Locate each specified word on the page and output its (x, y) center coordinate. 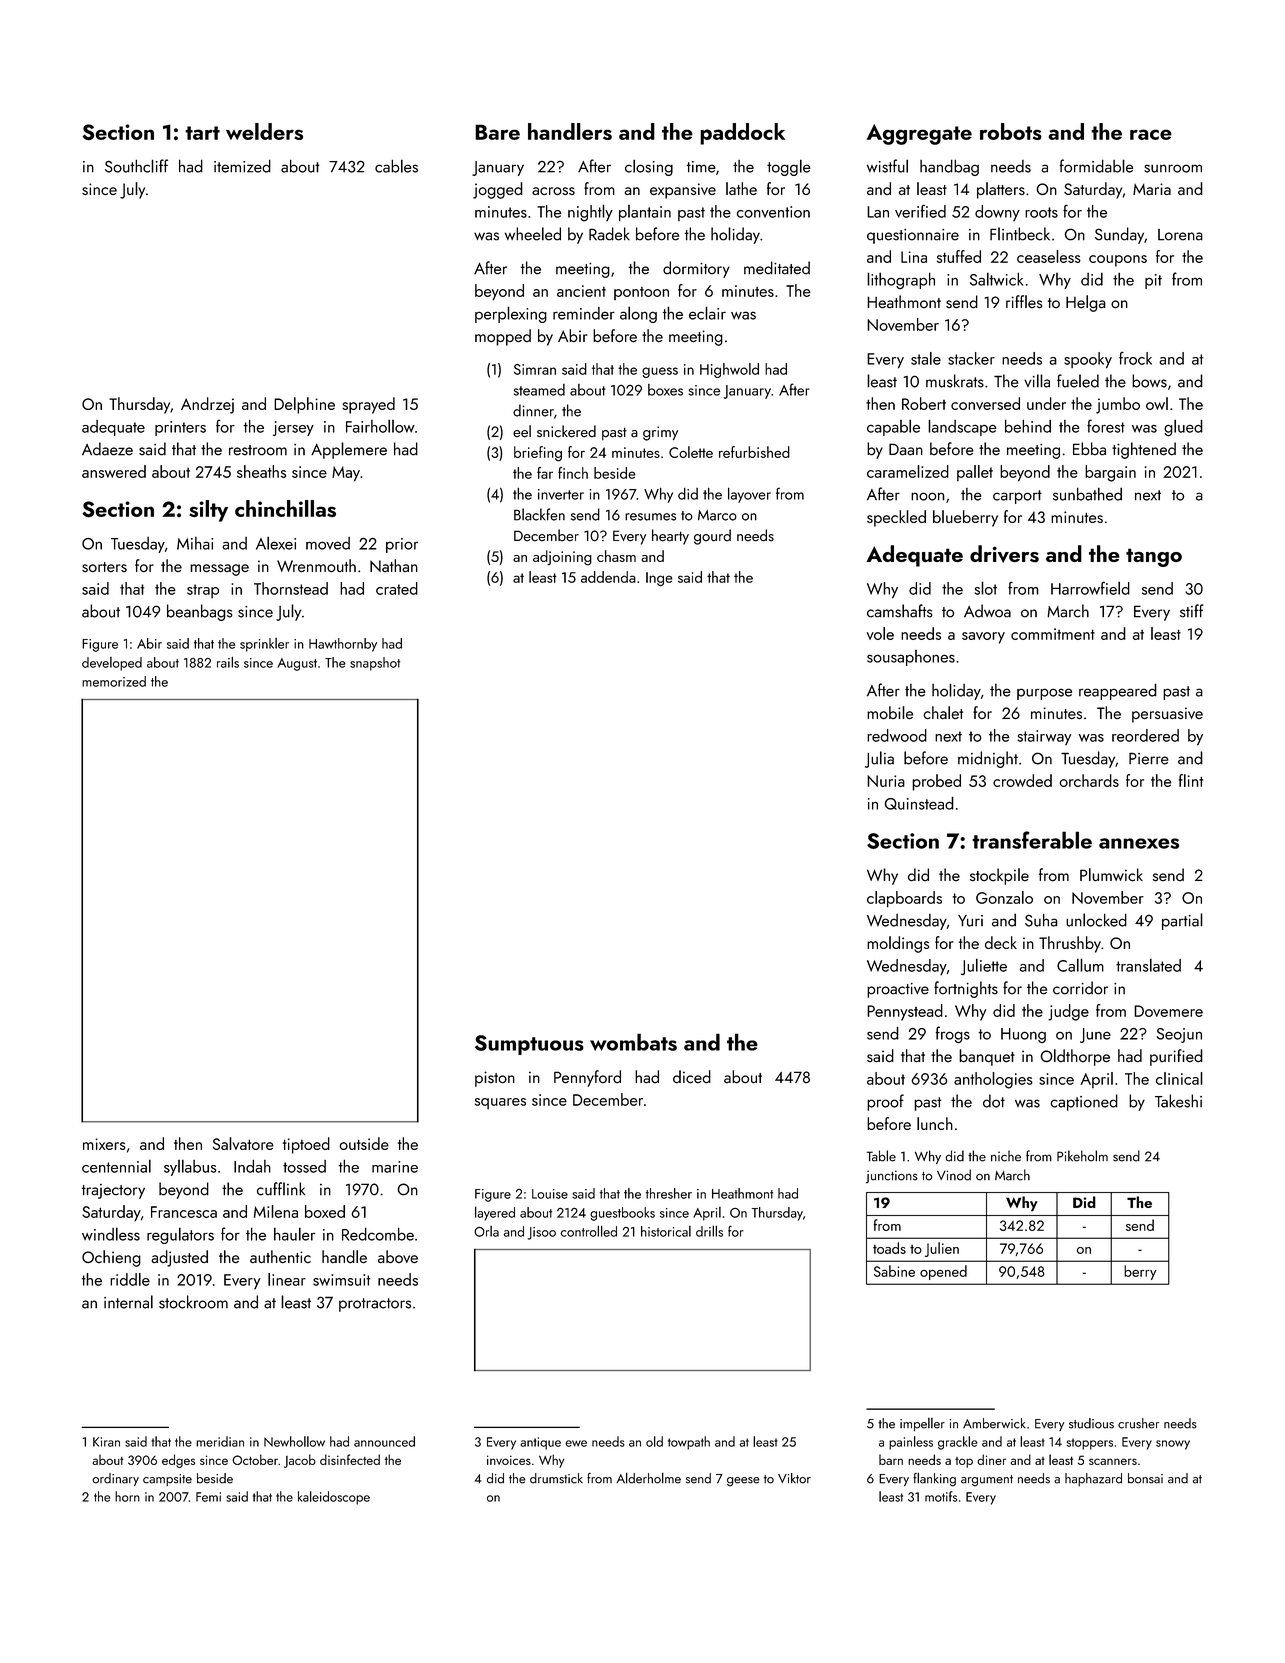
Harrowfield (1090, 588)
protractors (375, 1305)
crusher (1138, 1423)
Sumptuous (529, 1045)
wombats (633, 1042)
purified (1176, 1057)
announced (384, 1441)
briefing (538, 454)
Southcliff (136, 166)
